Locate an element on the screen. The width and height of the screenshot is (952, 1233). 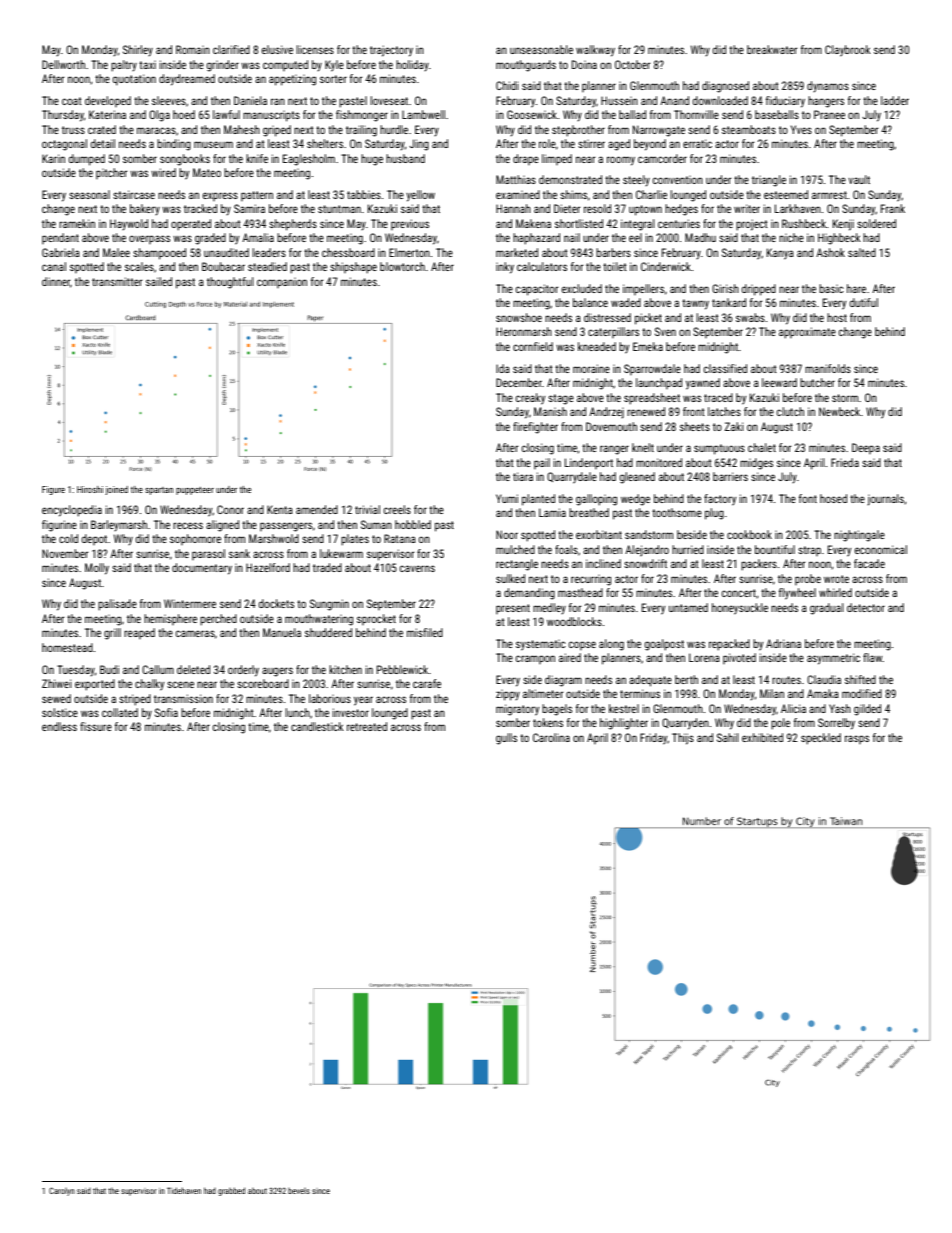
trajectory is located at coordinates (391, 51).
